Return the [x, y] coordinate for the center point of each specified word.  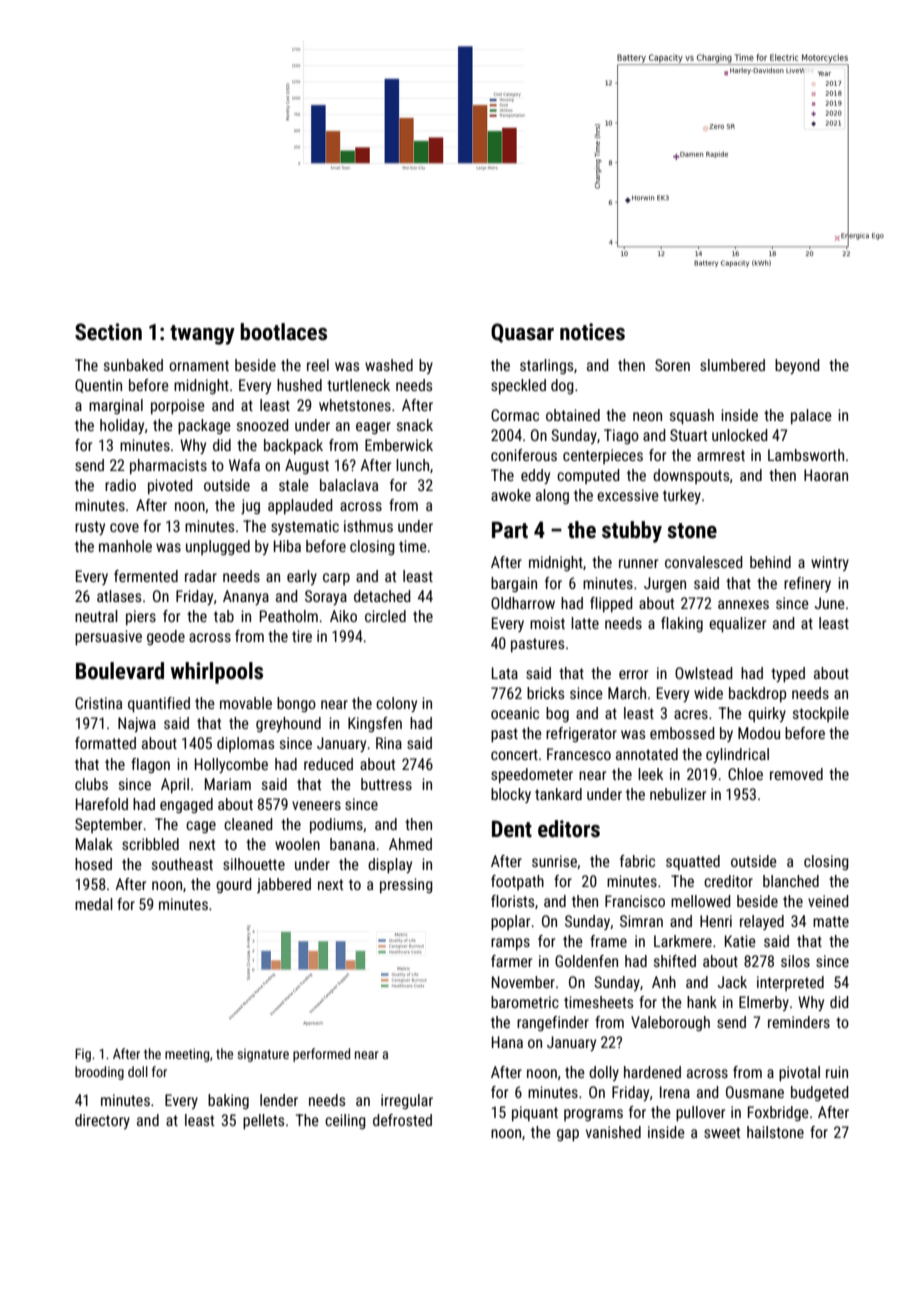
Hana [507, 1042]
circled [385, 616]
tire [302, 636]
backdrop [757, 694]
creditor [728, 881]
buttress [386, 784]
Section [108, 332]
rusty [90, 528]
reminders [799, 1022]
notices [592, 332]
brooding [99, 1073]
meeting [187, 1055]
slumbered [732, 365]
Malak [94, 844]
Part [510, 530]
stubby [632, 532]
